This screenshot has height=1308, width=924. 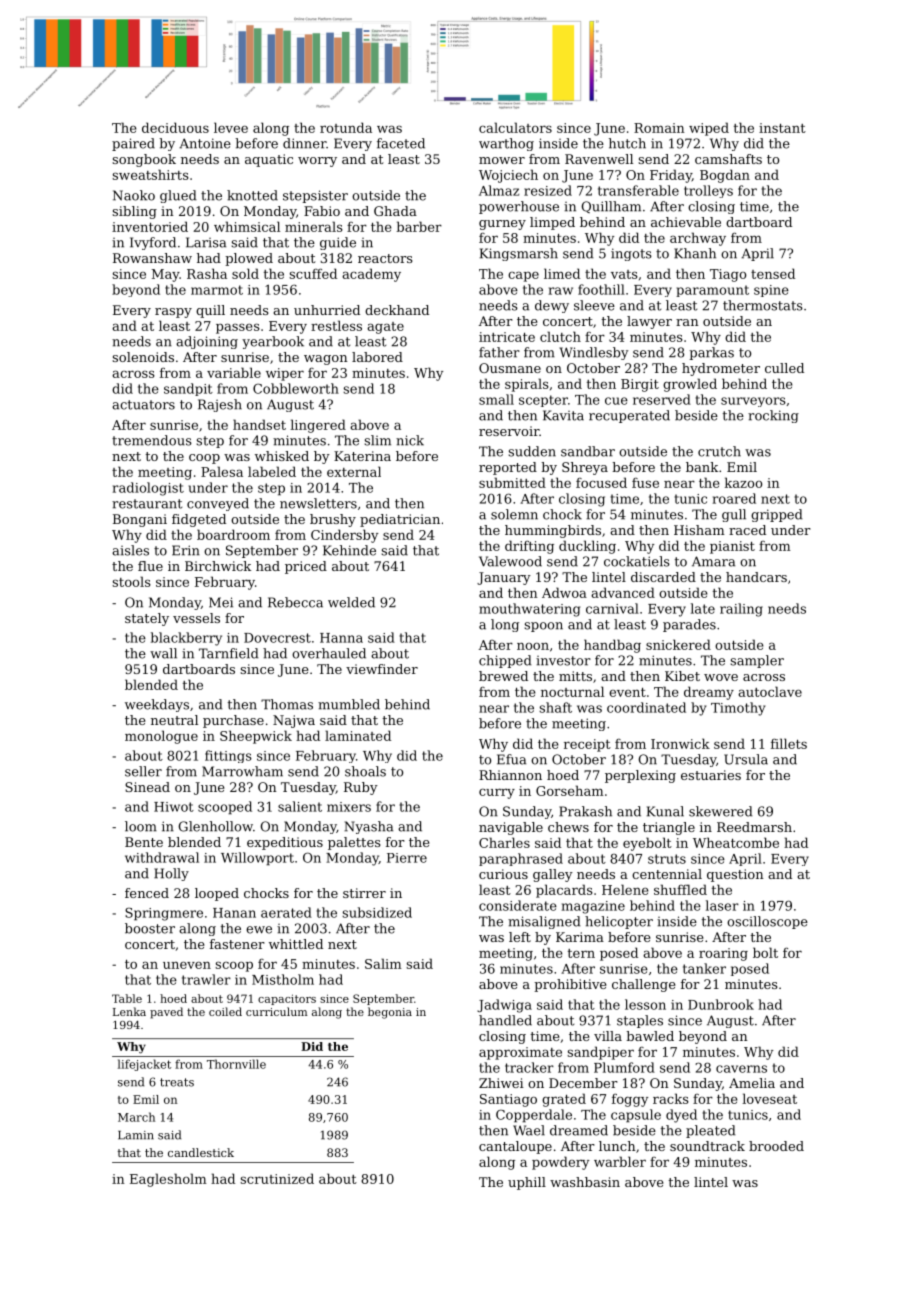 I want to click on looped, so click(x=217, y=894).
